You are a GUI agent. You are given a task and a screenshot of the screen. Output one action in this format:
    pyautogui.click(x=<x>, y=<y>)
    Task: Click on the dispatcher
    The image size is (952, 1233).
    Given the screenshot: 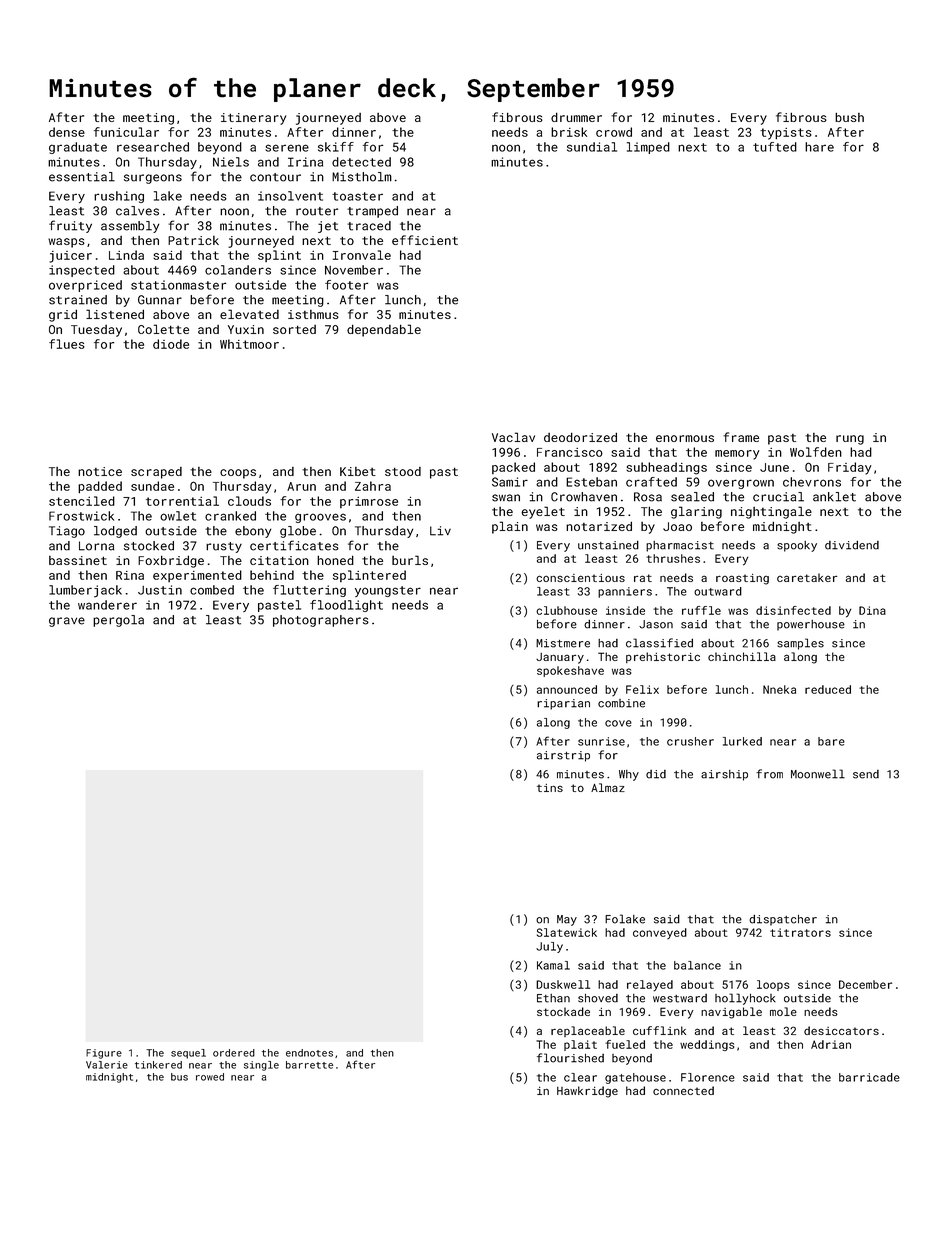 What is the action you would take?
    pyautogui.click(x=783, y=920)
